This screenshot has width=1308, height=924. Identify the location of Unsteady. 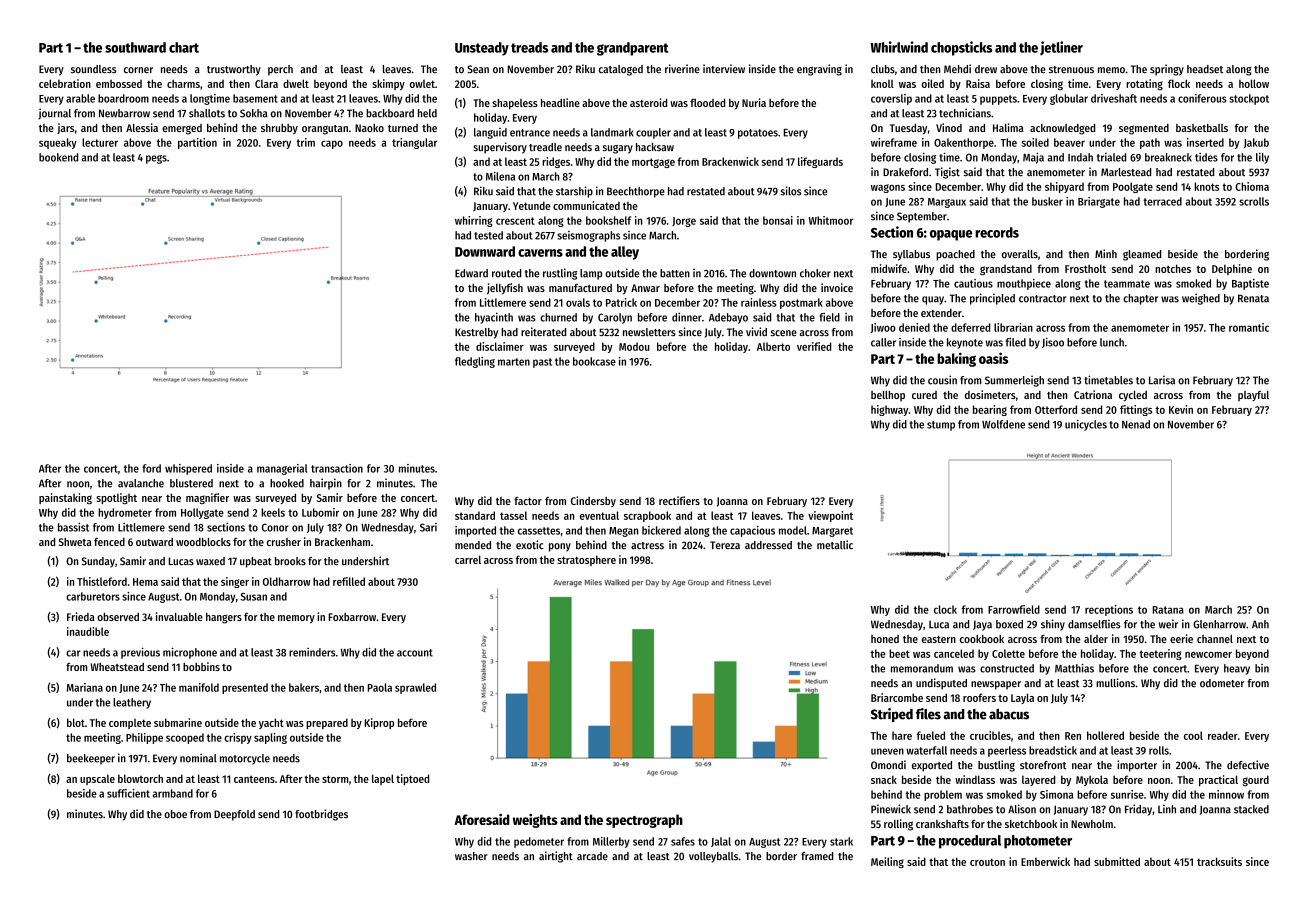
(482, 49).
